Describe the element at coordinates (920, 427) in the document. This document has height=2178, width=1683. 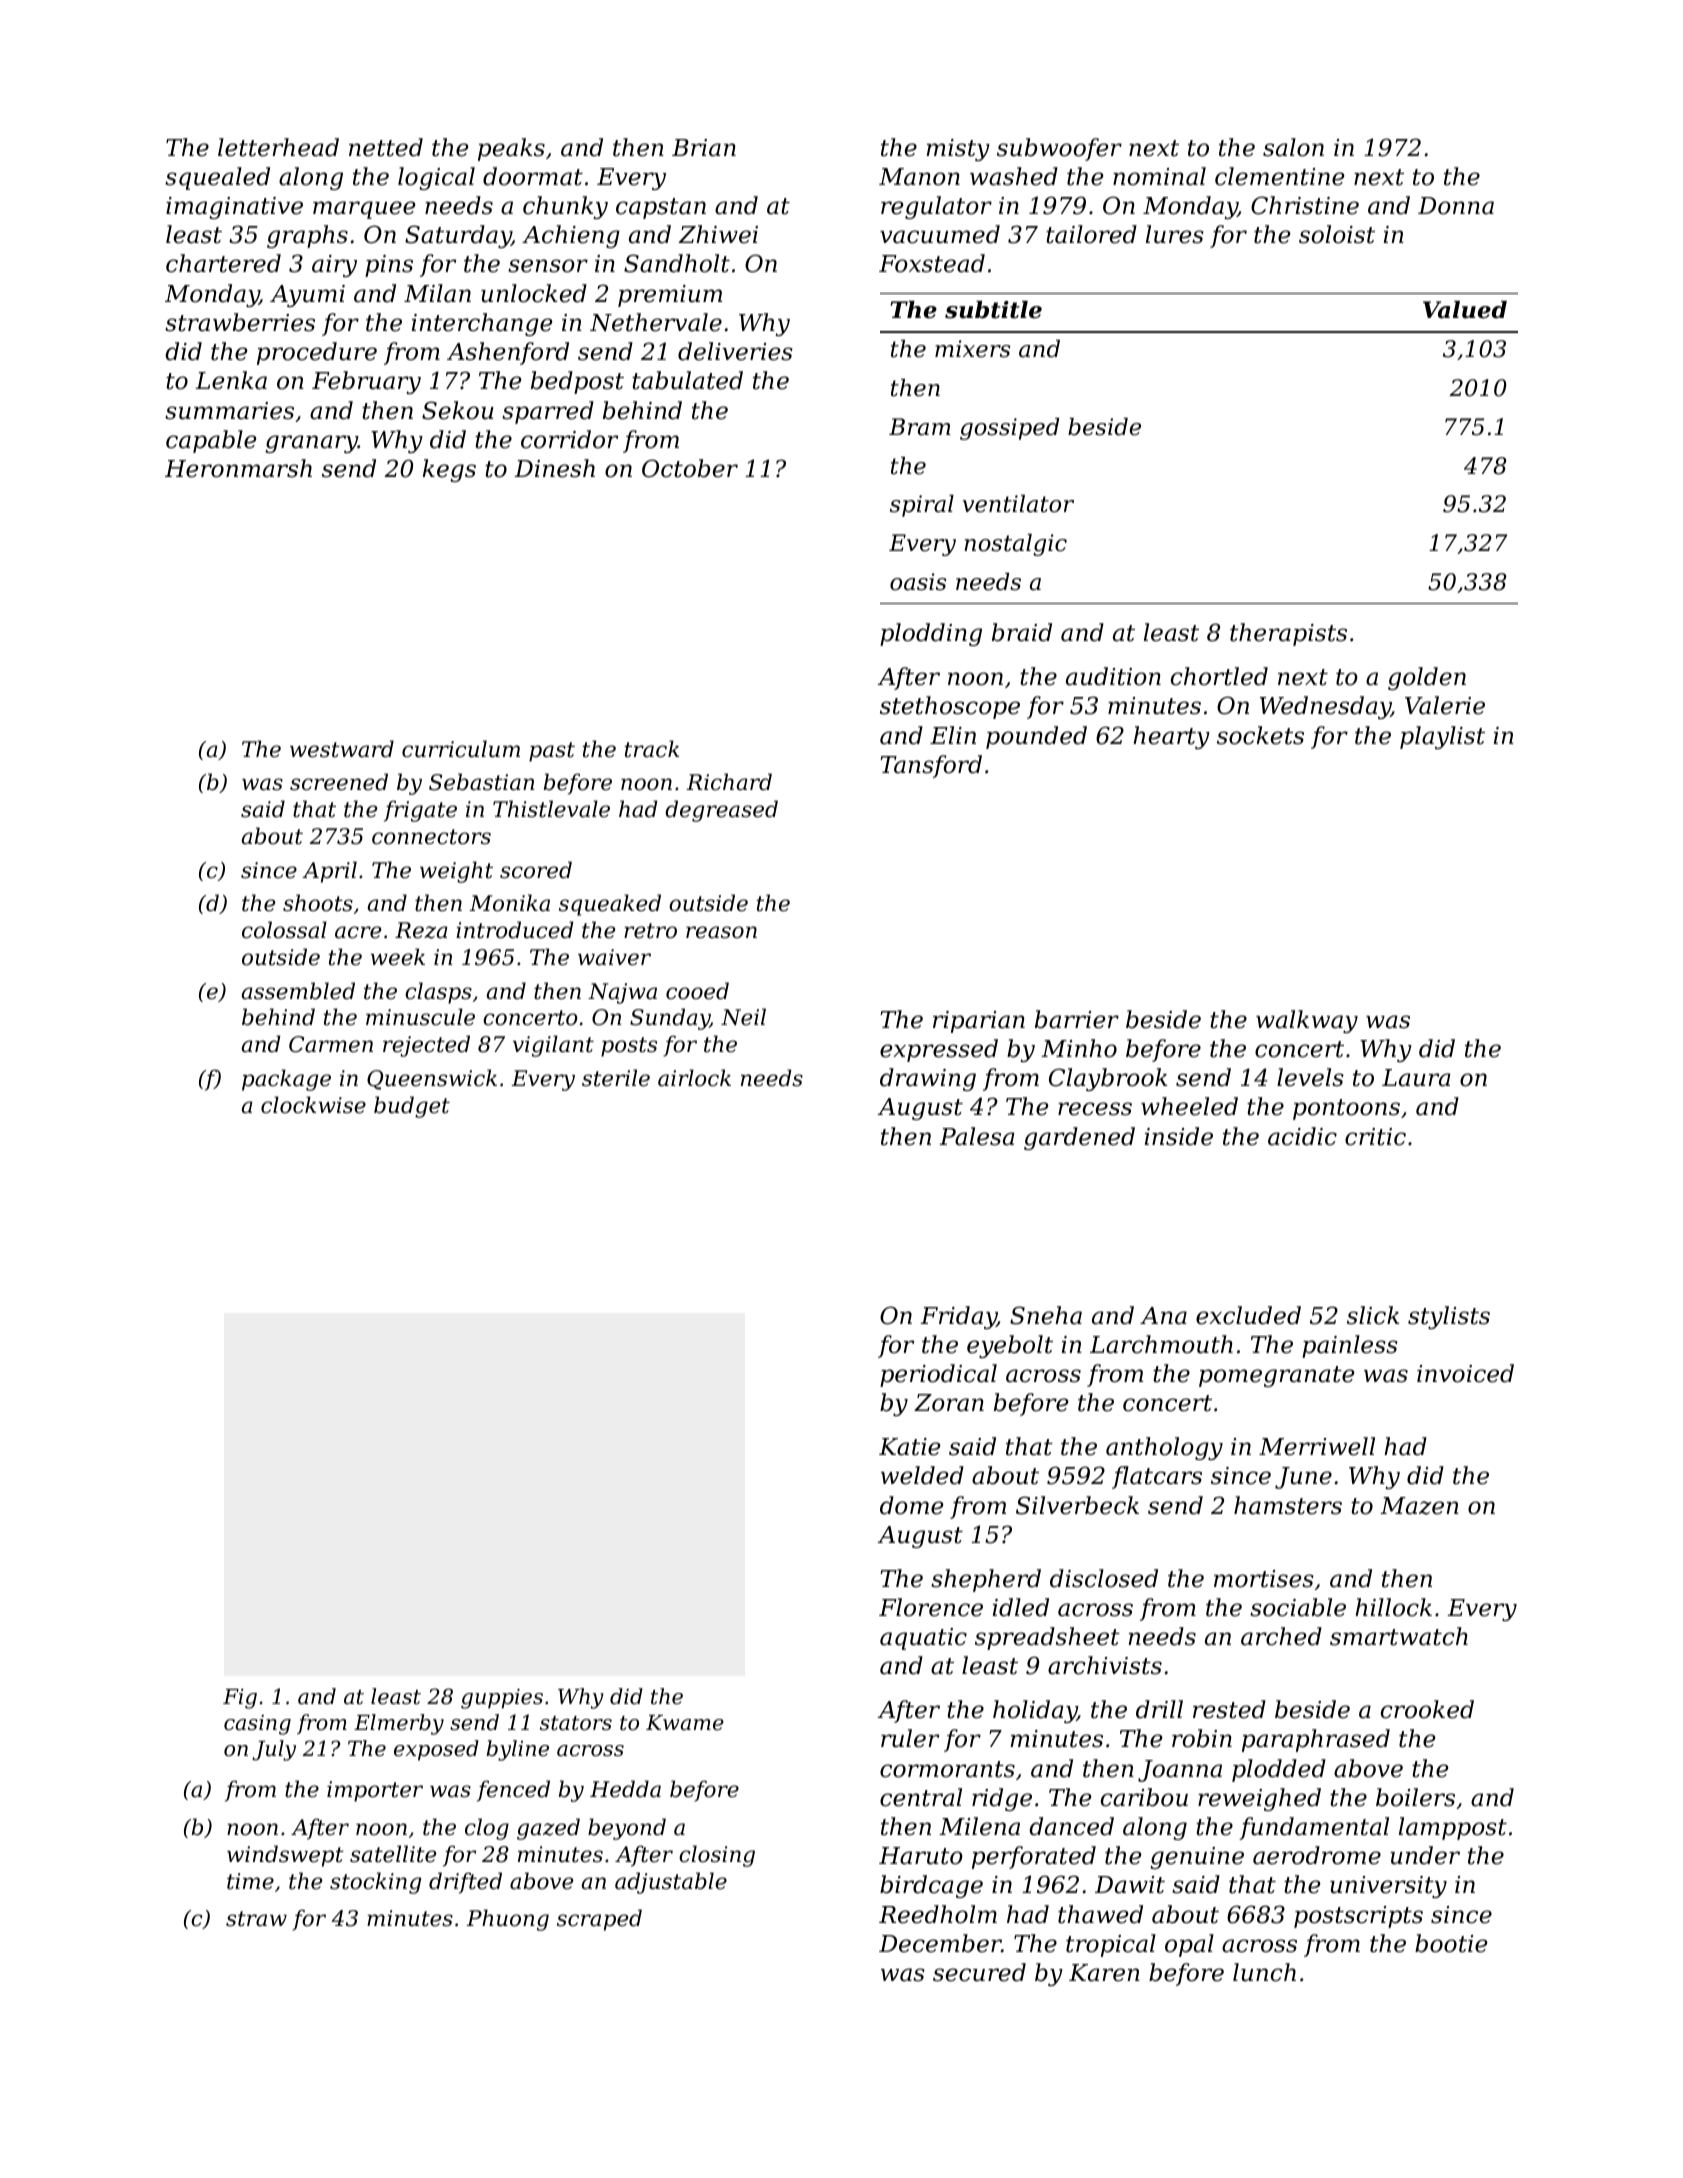
I see `Bram` at that location.
